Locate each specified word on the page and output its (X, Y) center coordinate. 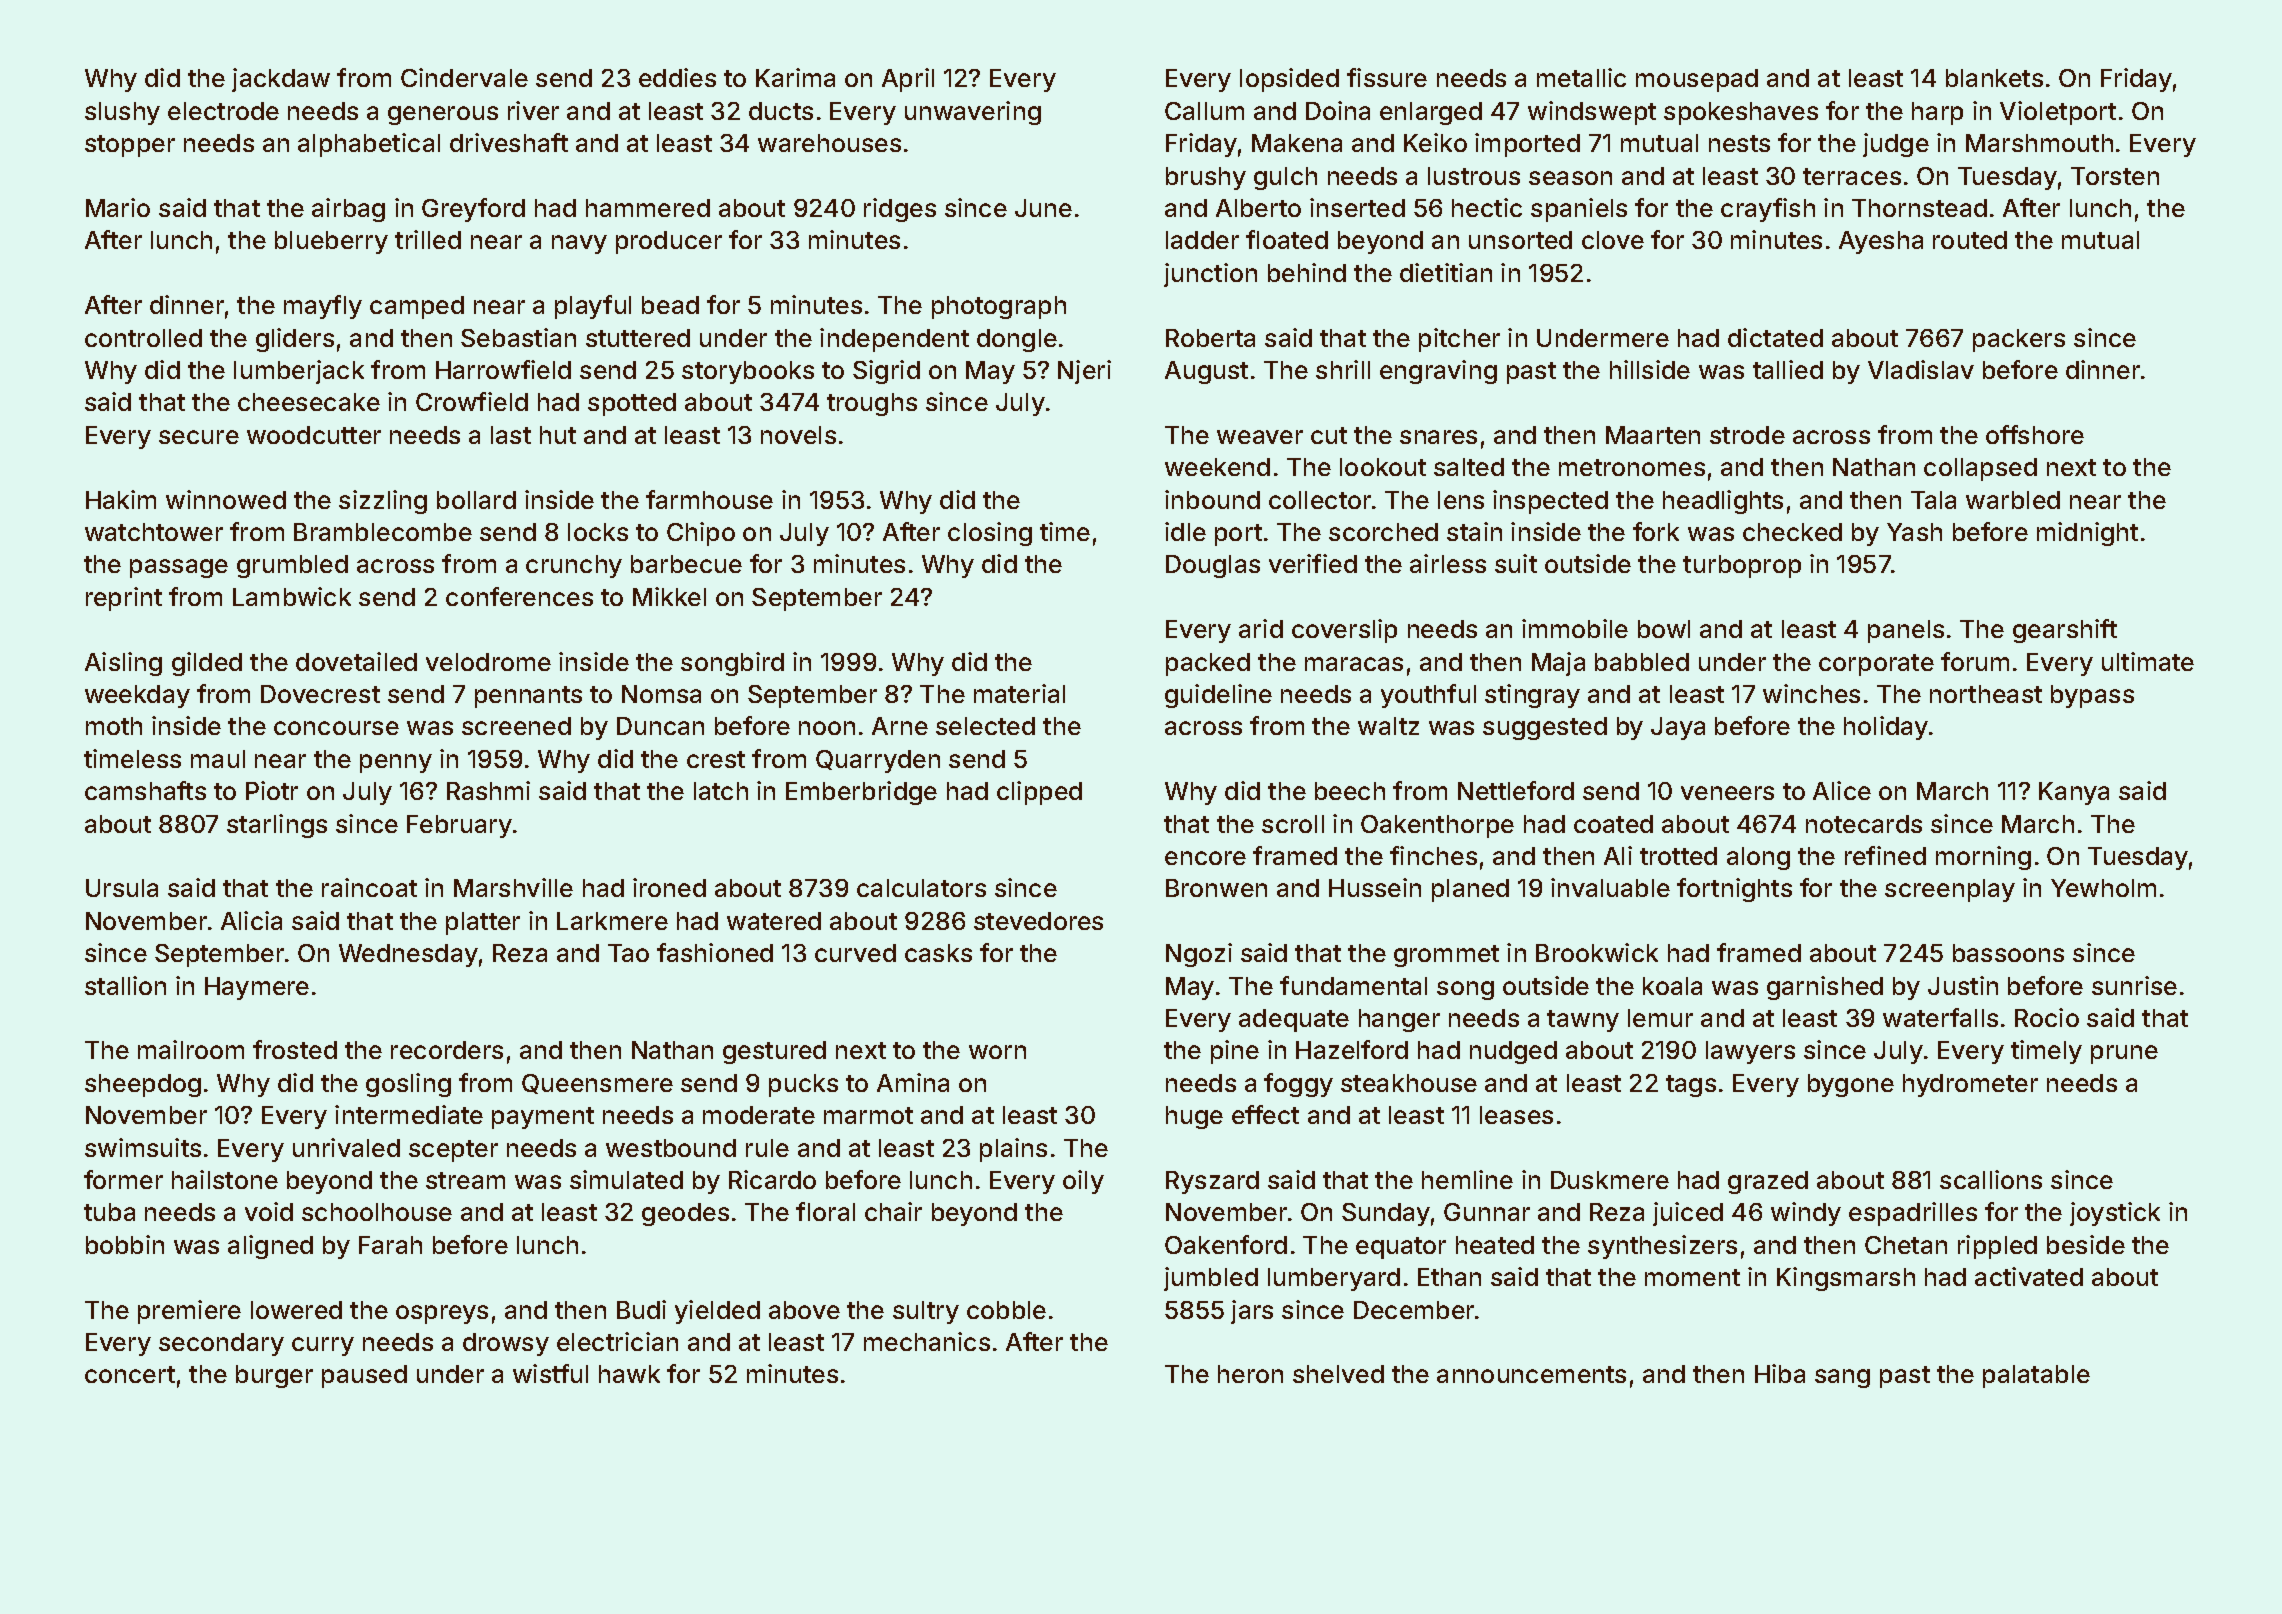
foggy (1298, 1085)
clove (1613, 240)
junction (1210, 275)
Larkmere (612, 921)
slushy (122, 113)
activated (2029, 1276)
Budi (641, 1309)
